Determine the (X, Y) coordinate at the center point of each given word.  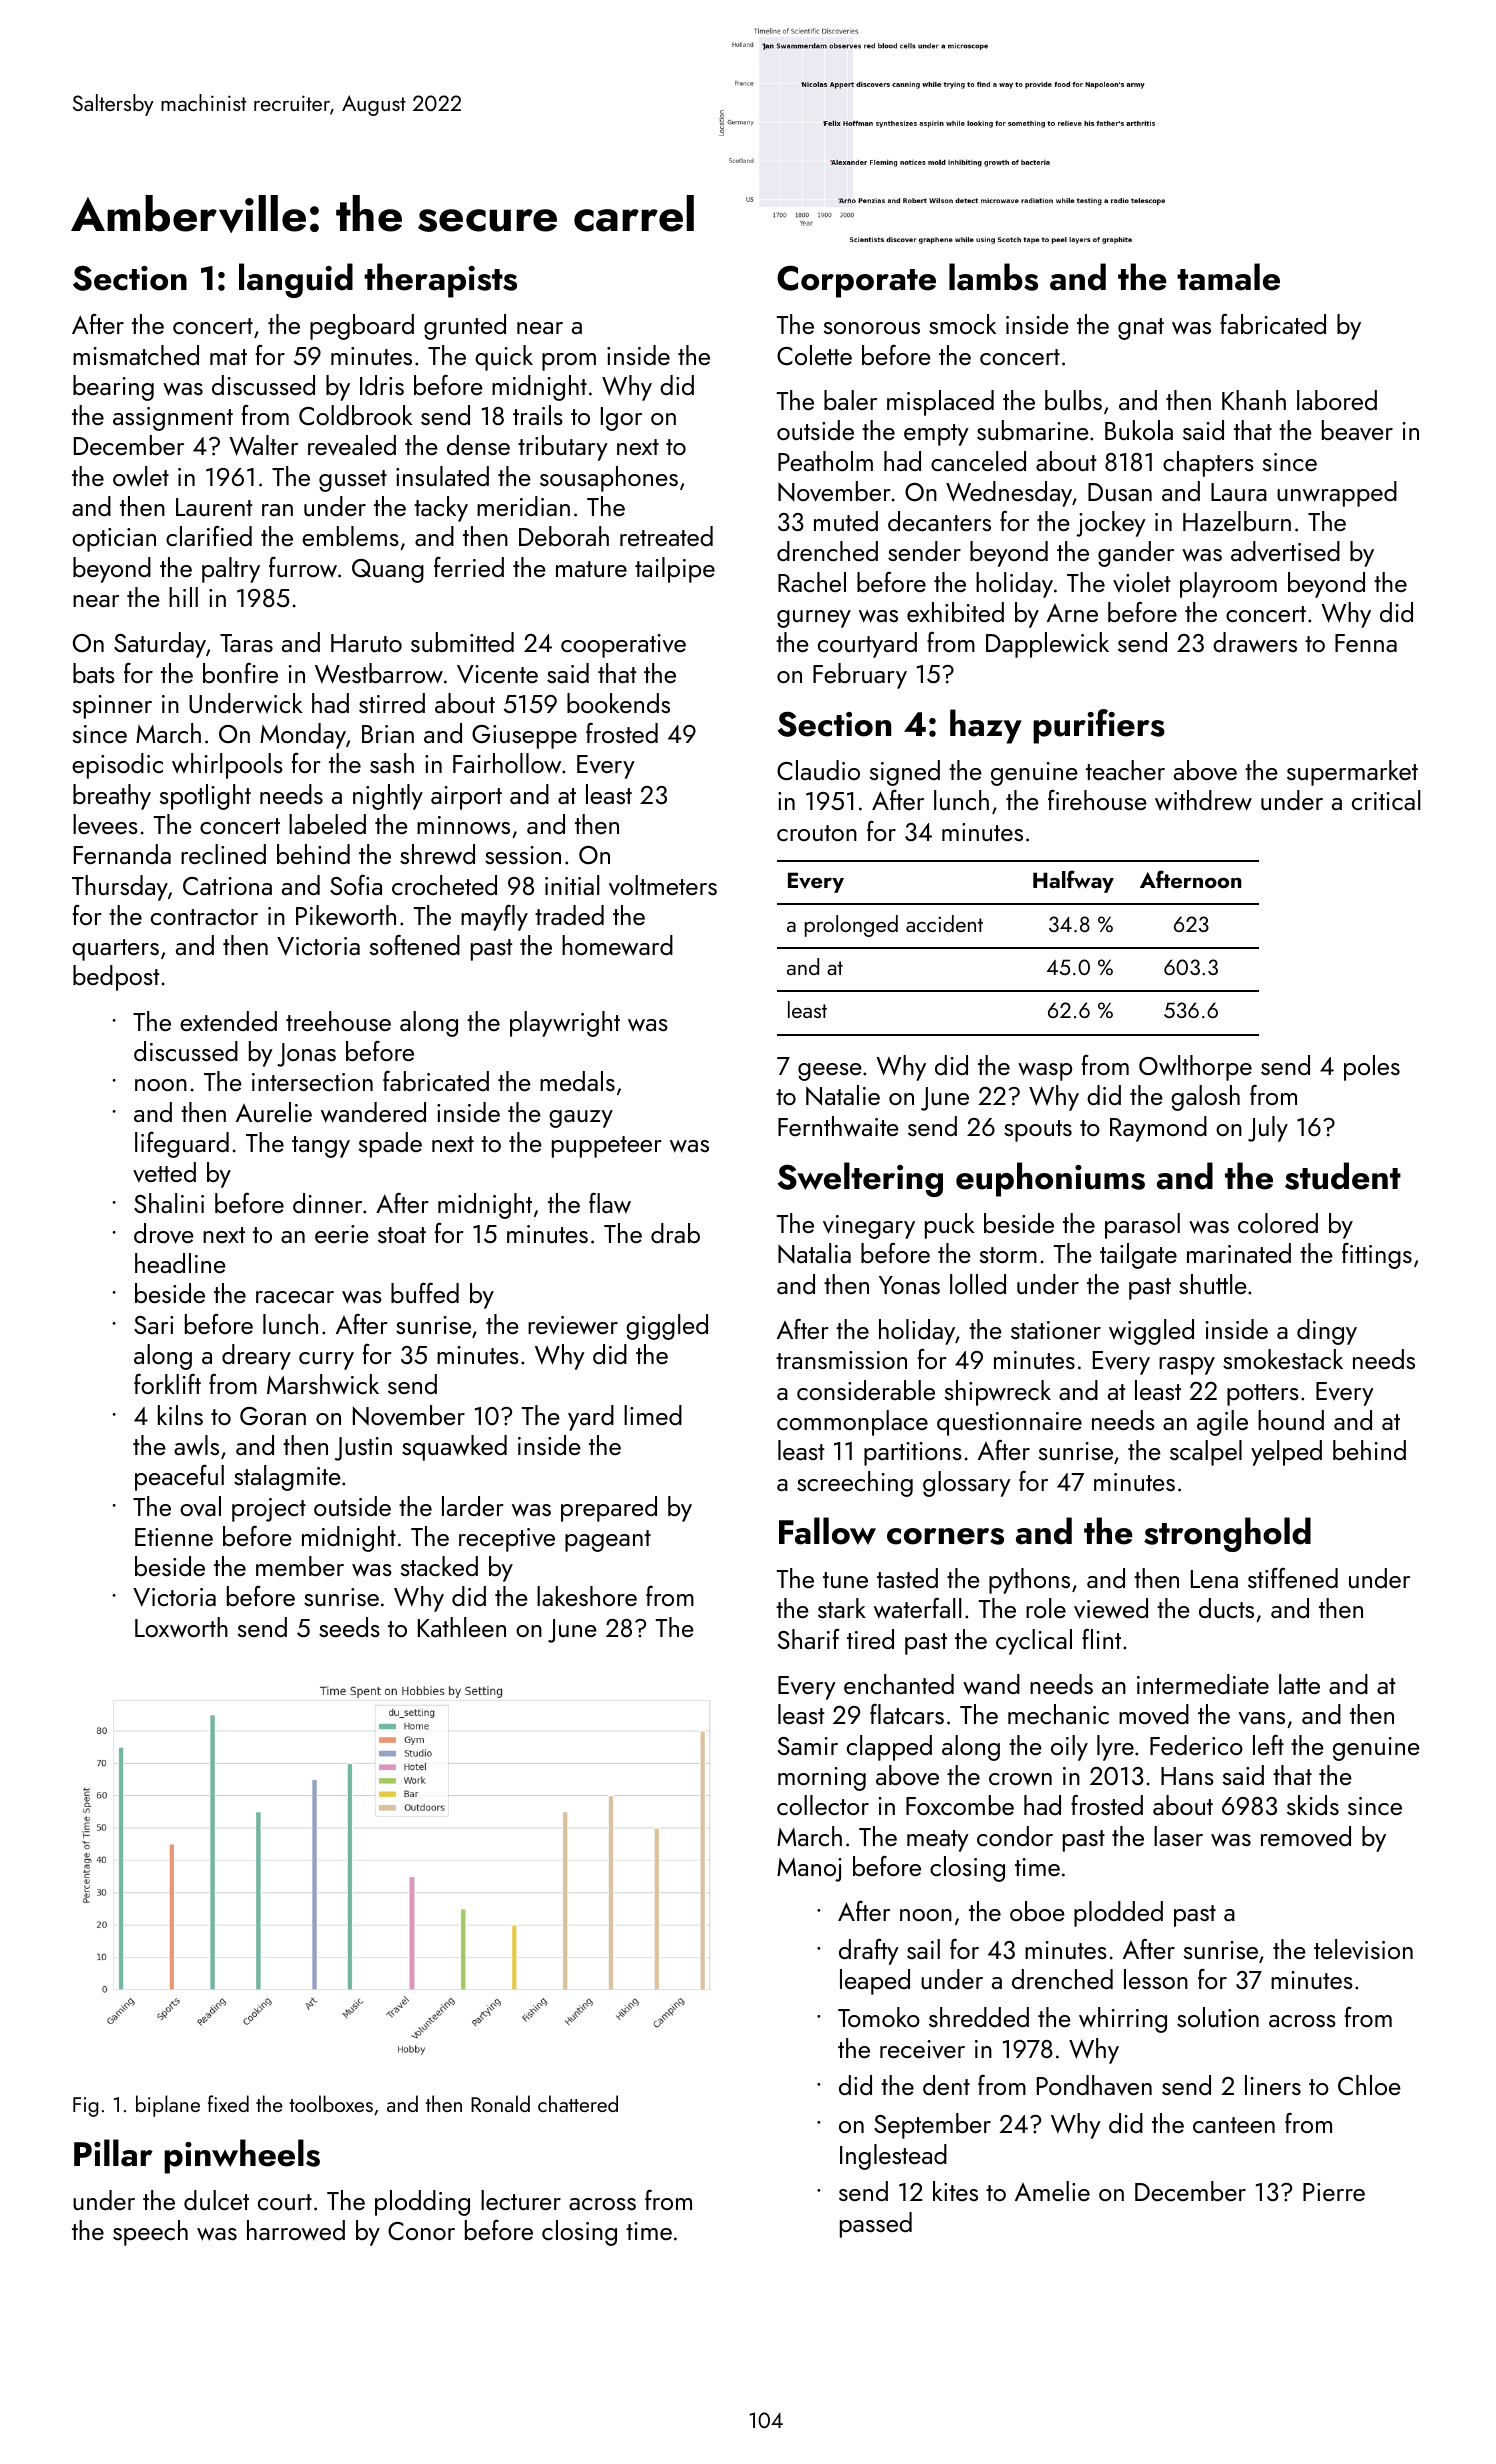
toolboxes (331, 2103)
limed (653, 1415)
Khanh (1254, 400)
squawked (454, 1448)
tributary (563, 448)
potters (1263, 1395)
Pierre (1334, 2192)
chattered (578, 2103)
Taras (246, 643)
